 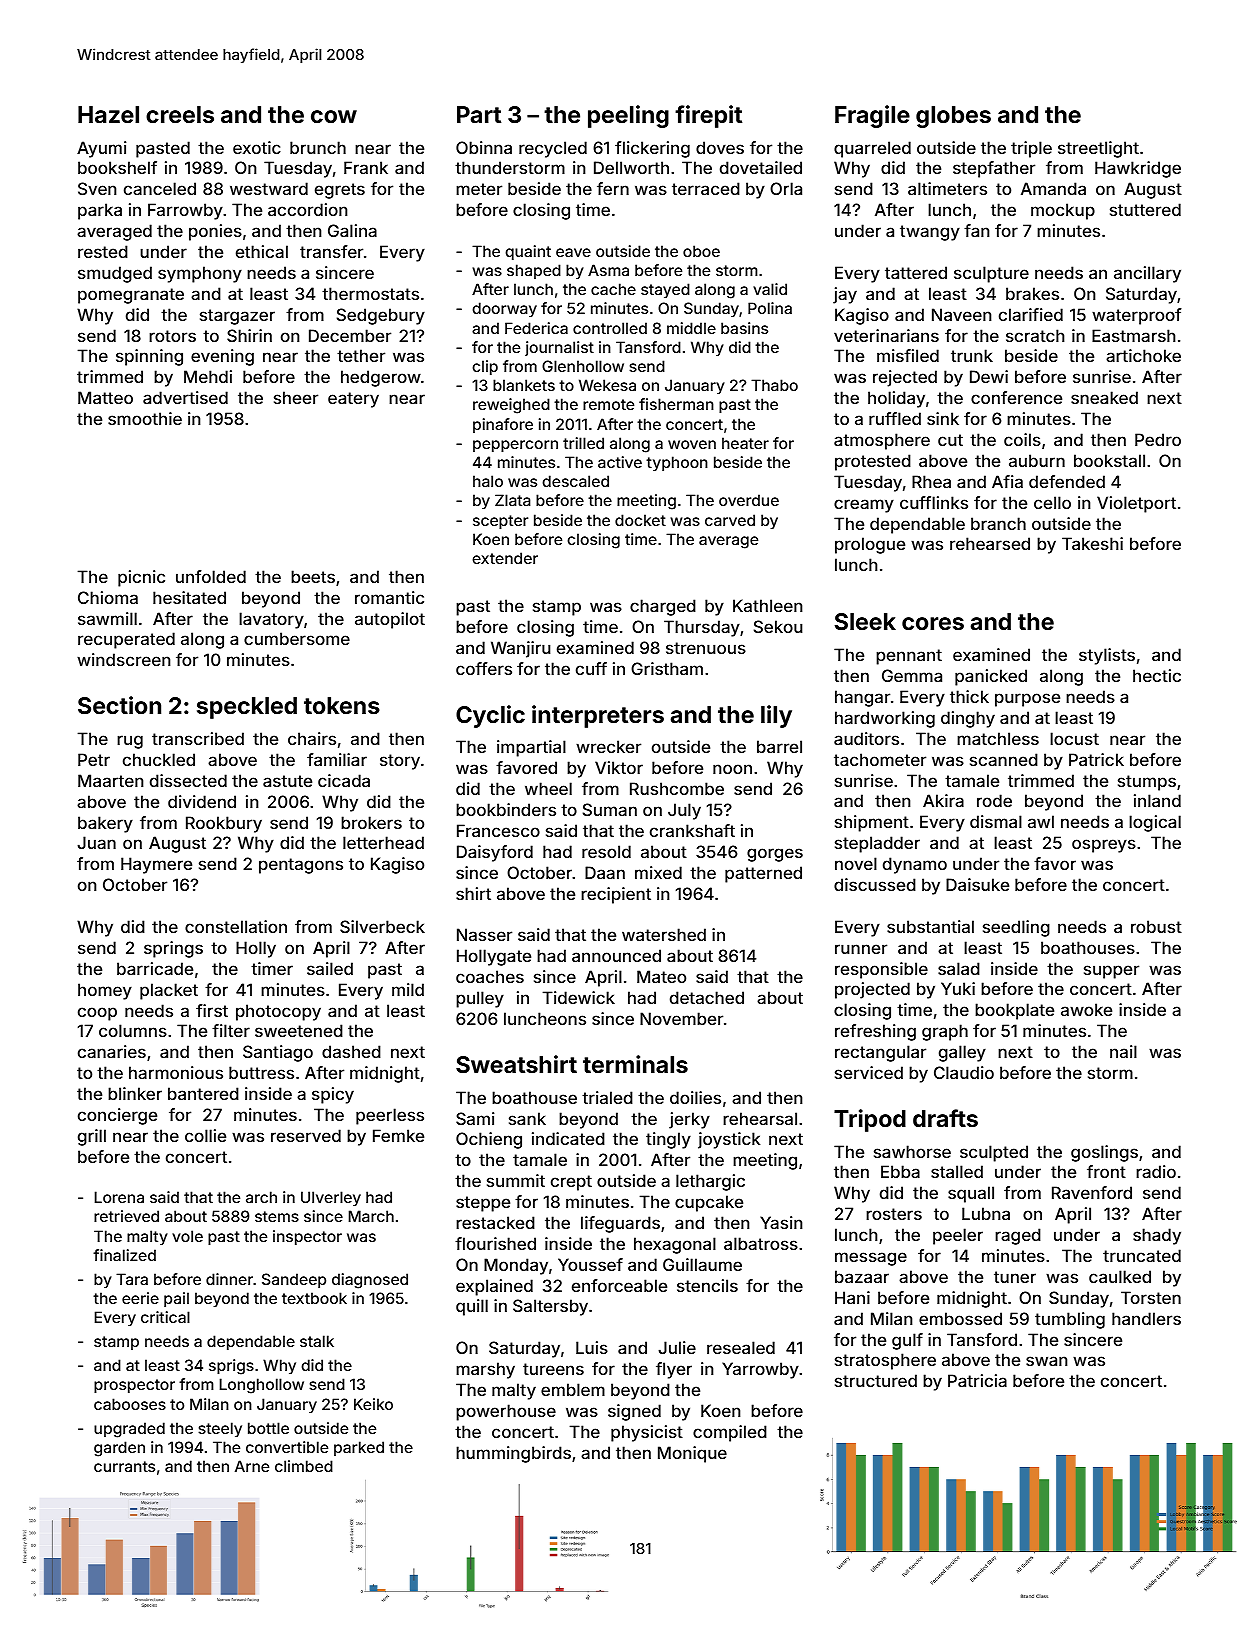 What do you see at coordinates (124, 1466) in the document?
I see `currants` at bounding box center [124, 1466].
